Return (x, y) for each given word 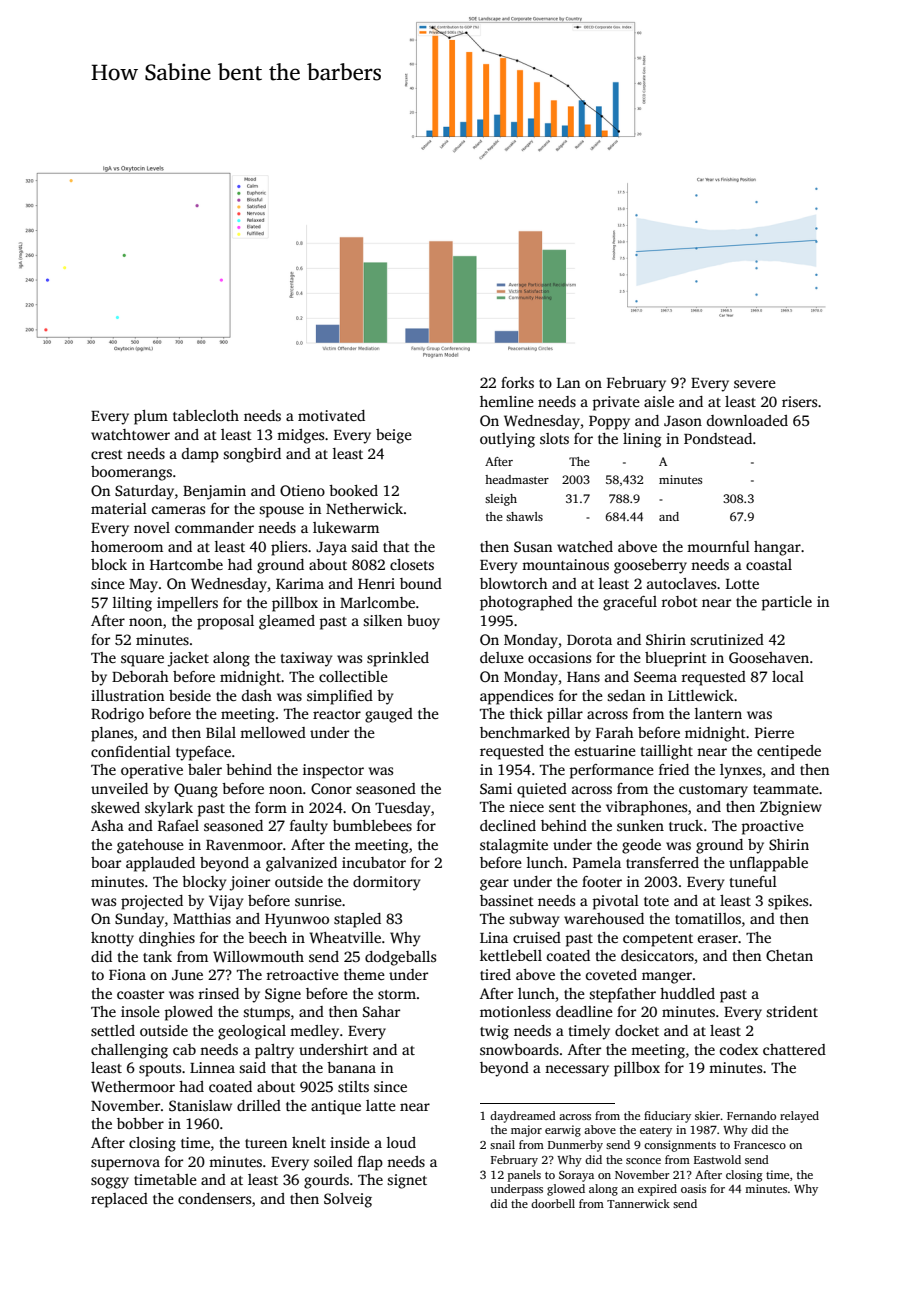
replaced (119, 1200)
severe (755, 384)
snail (502, 1144)
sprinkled (398, 659)
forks (517, 382)
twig (494, 1032)
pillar (565, 715)
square (142, 661)
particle (786, 603)
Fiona (127, 974)
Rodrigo (117, 715)
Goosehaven (769, 657)
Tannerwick (638, 1203)
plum (151, 417)
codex (739, 1049)
